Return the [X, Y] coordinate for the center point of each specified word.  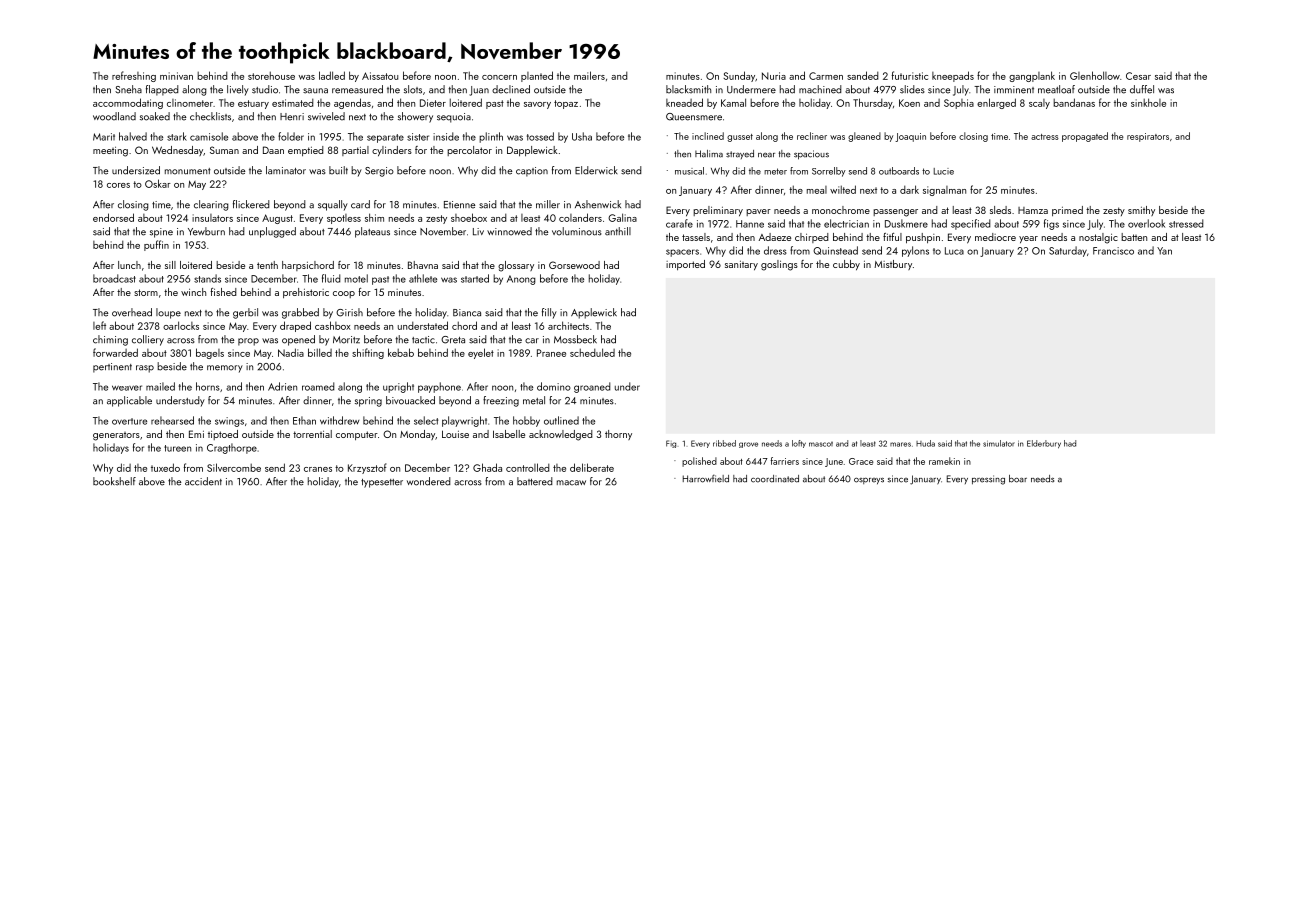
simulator [999, 443]
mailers [589, 75]
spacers [682, 253]
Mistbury [893, 265]
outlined [561, 420]
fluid [331, 278]
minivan [176, 76]
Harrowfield [706, 478]
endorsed [113, 217]
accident [203, 481]
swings [229, 422]
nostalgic [1098, 238]
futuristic [910, 75]
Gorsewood [574, 265]
